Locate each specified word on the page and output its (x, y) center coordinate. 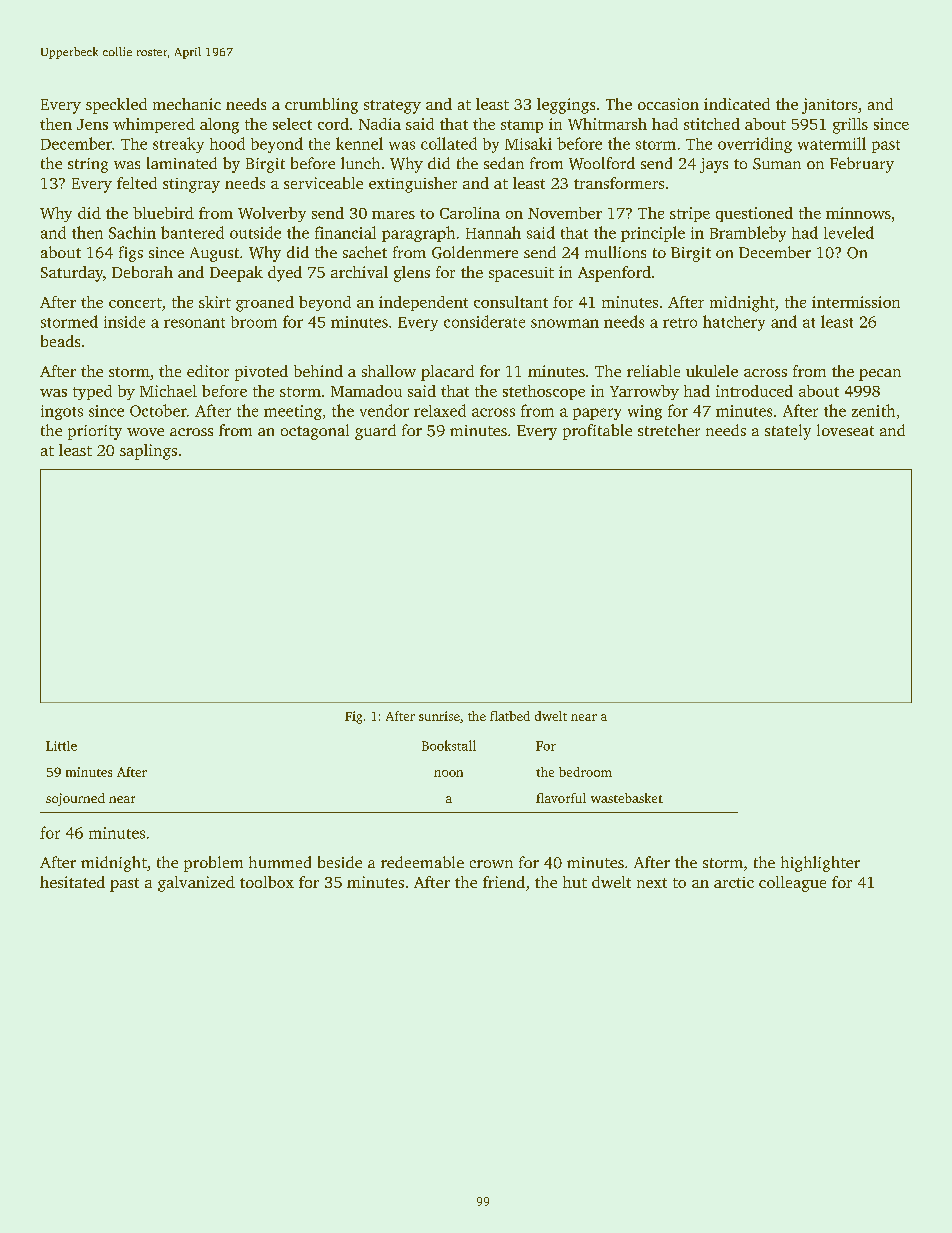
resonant (194, 323)
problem (213, 864)
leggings (566, 106)
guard (375, 432)
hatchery (734, 323)
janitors (829, 106)
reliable (653, 371)
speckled (116, 106)
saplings (148, 452)
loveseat (845, 430)
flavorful (561, 798)
